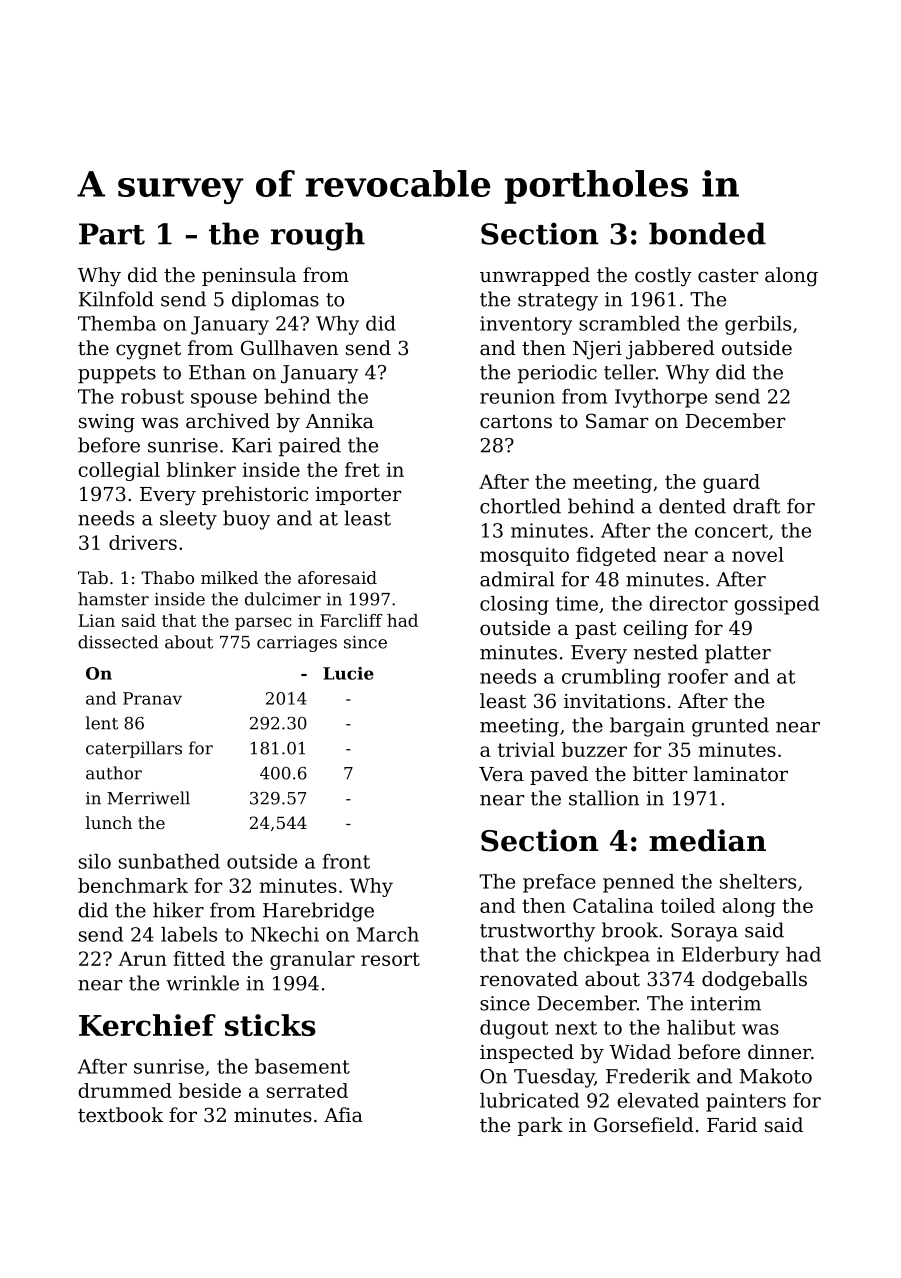 The image size is (901, 1278). I want to click on textbook, so click(120, 1115).
